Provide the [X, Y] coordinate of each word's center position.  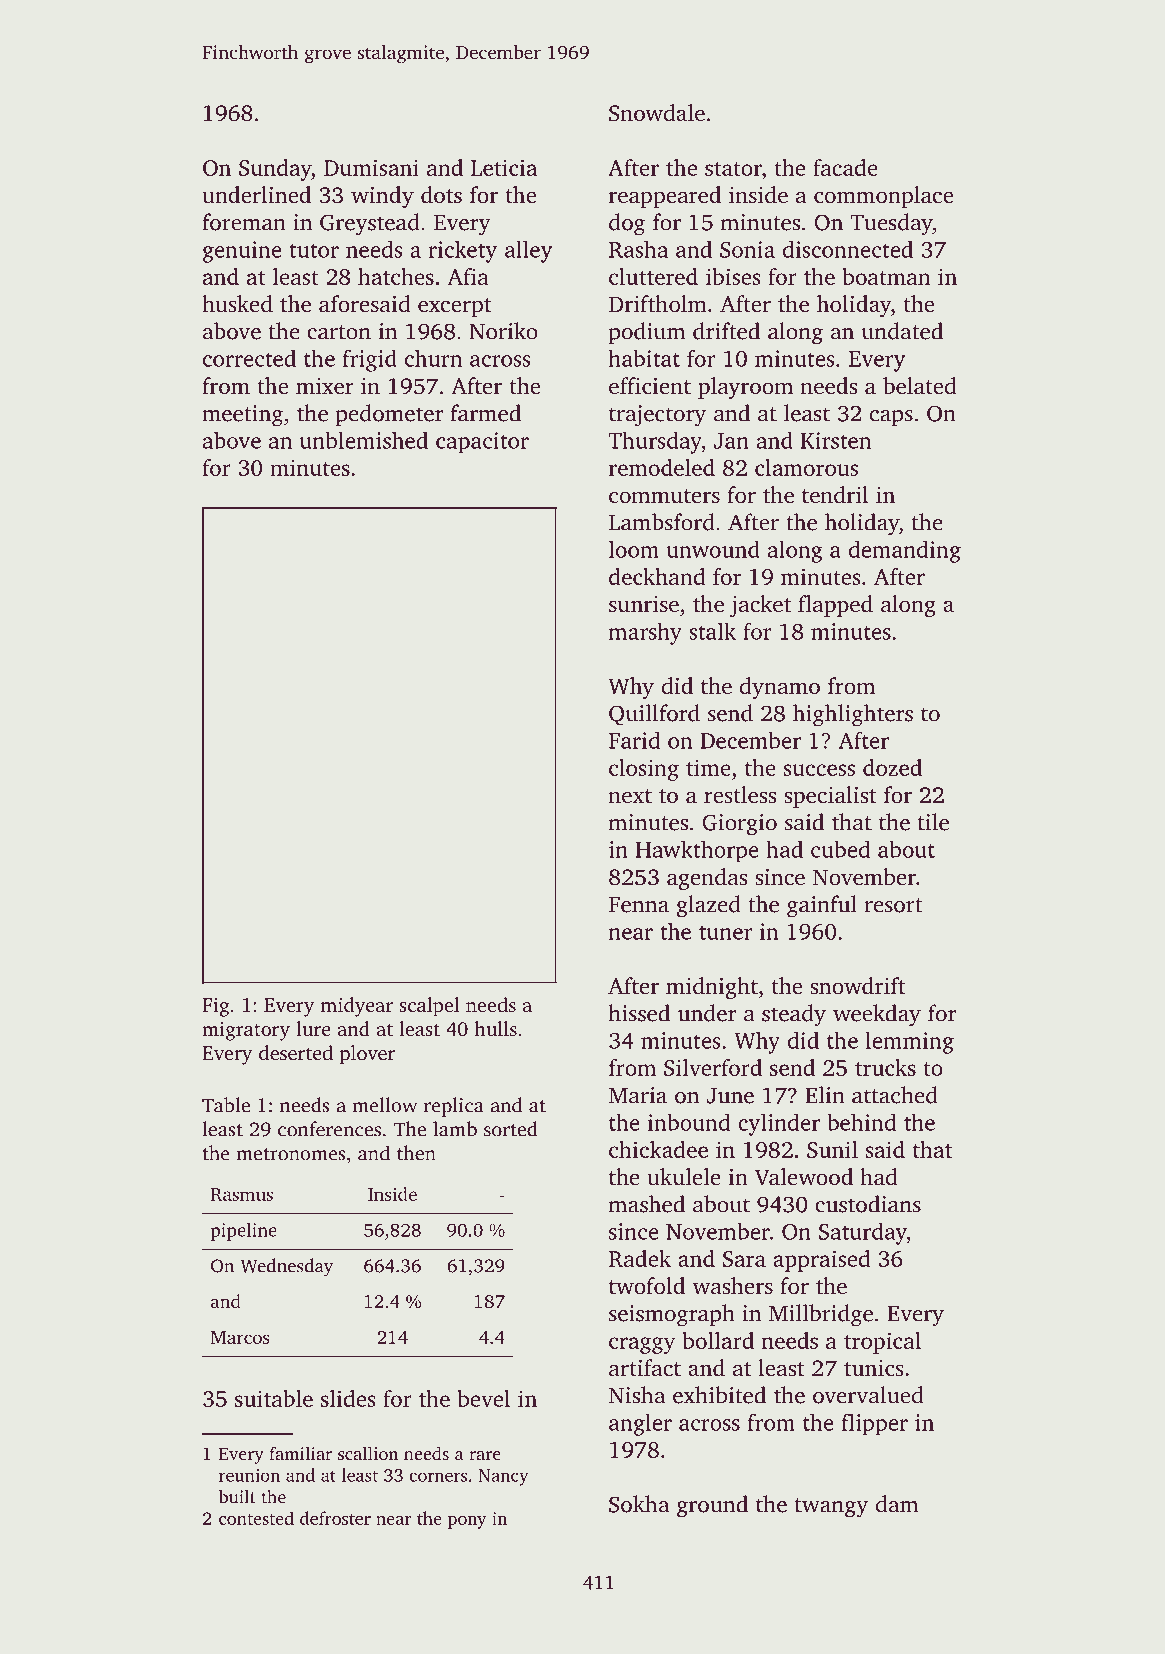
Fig [215, 1007]
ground [712, 1506]
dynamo [780, 688]
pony [467, 1522]
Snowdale [657, 113]
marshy [645, 633]
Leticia [504, 167]
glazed [709, 906]
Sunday [275, 170]
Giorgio [739, 825]
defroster [335, 1518]
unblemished [364, 440]
